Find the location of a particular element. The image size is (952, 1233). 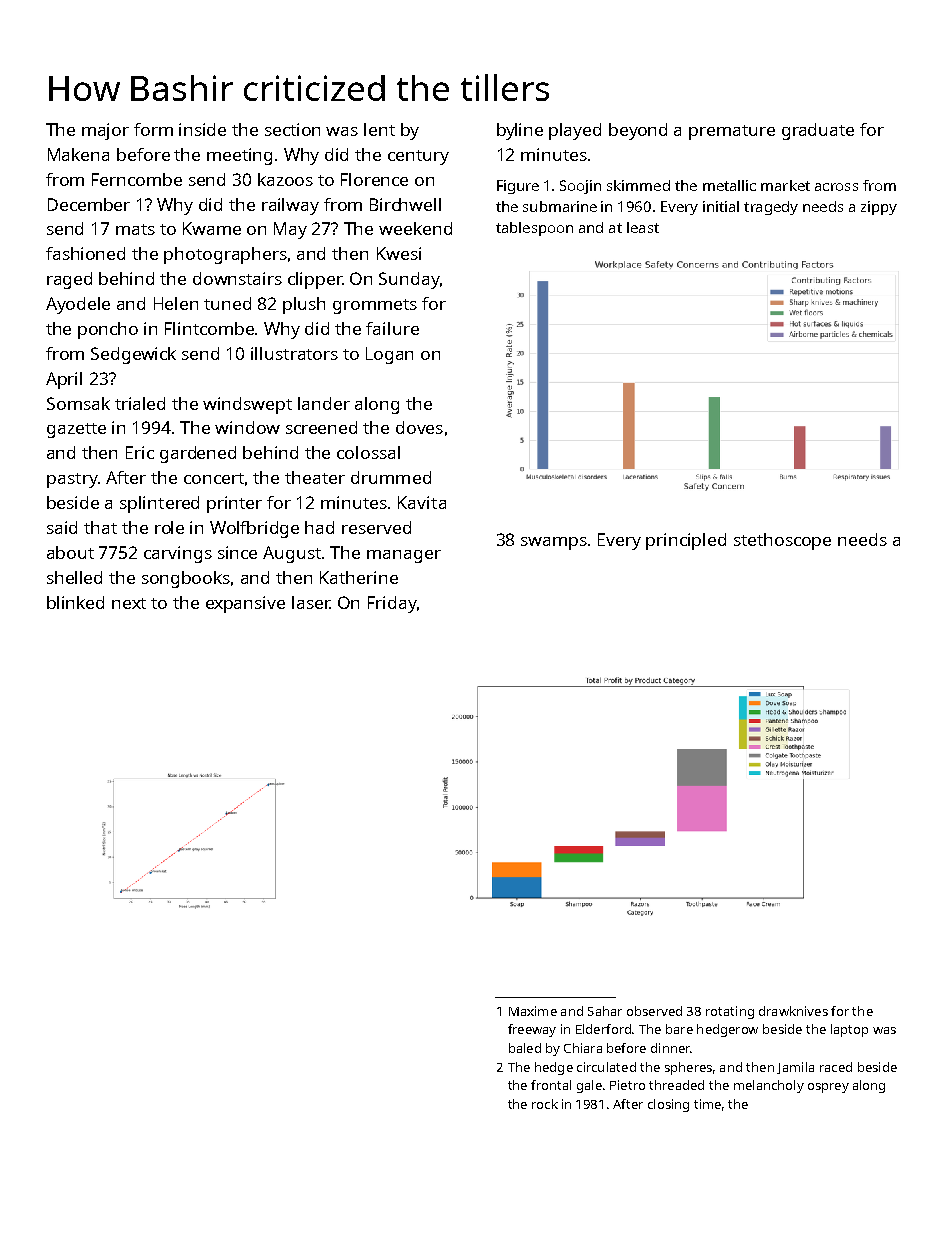

swamps is located at coordinates (554, 543).
